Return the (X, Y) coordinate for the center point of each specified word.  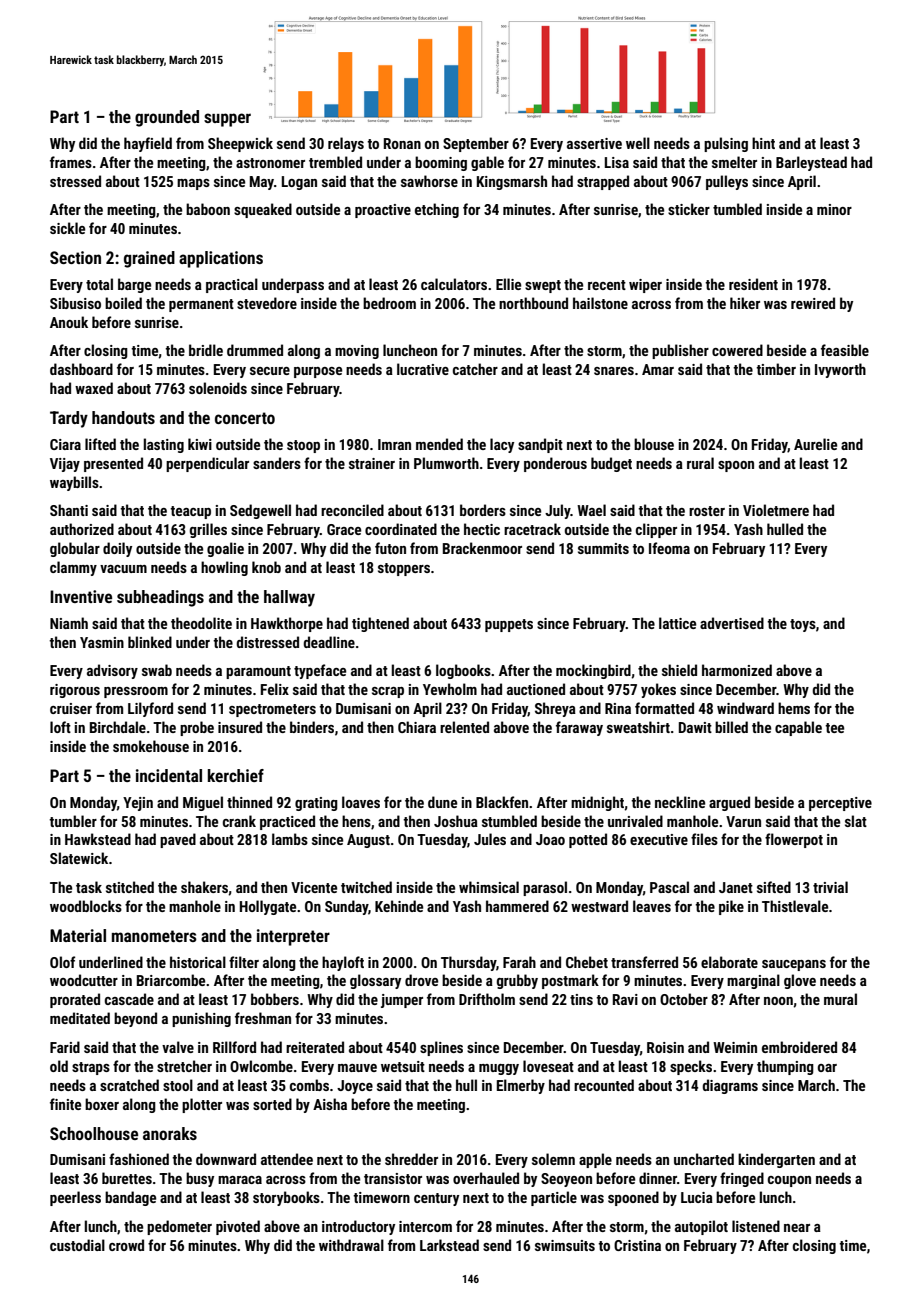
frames (71, 162)
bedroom (389, 303)
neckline (680, 802)
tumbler (73, 821)
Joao (550, 839)
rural (700, 463)
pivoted (238, 1227)
